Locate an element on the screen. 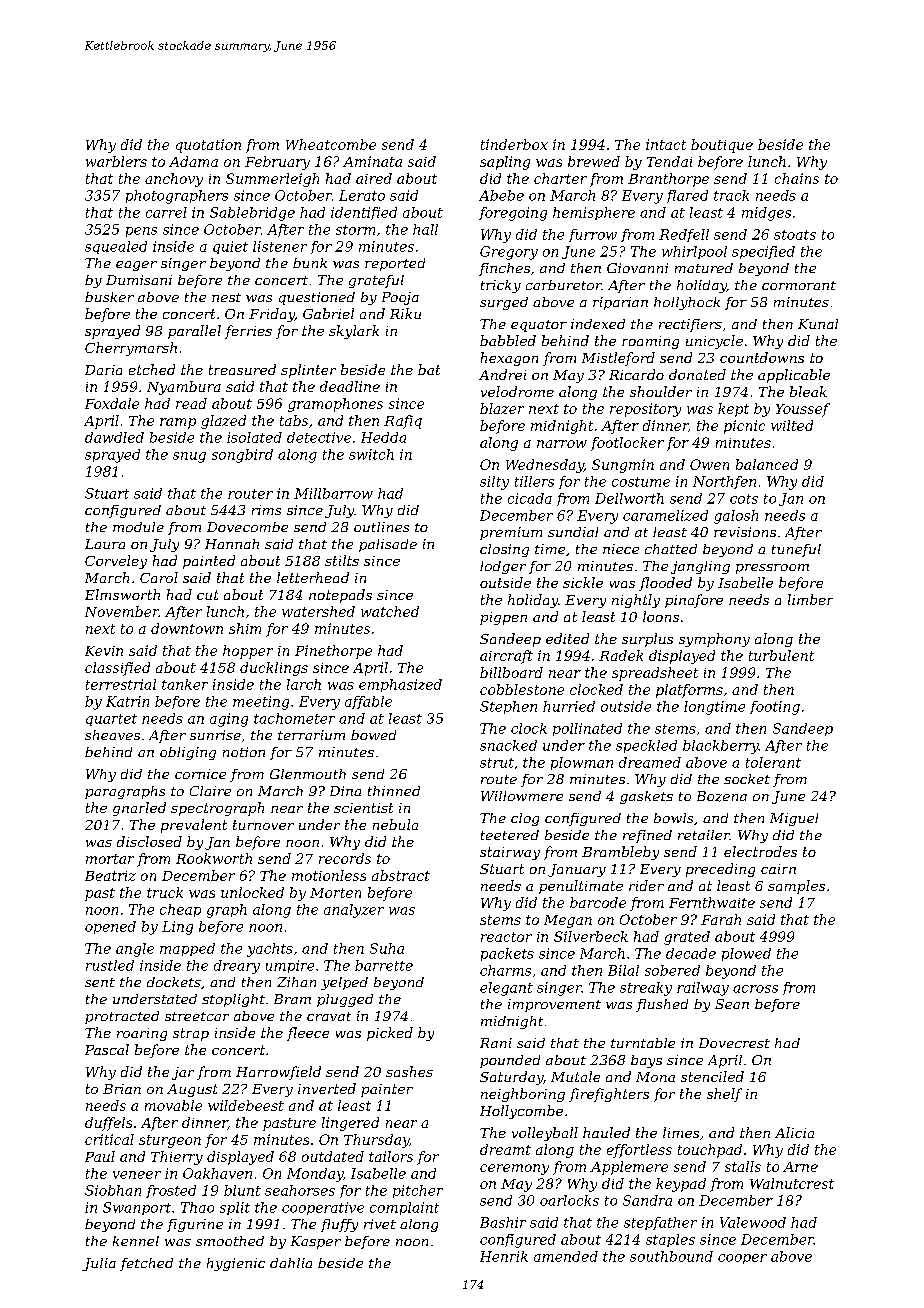 This screenshot has width=924, height=1308. clog is located at coordinates (525, 819).
